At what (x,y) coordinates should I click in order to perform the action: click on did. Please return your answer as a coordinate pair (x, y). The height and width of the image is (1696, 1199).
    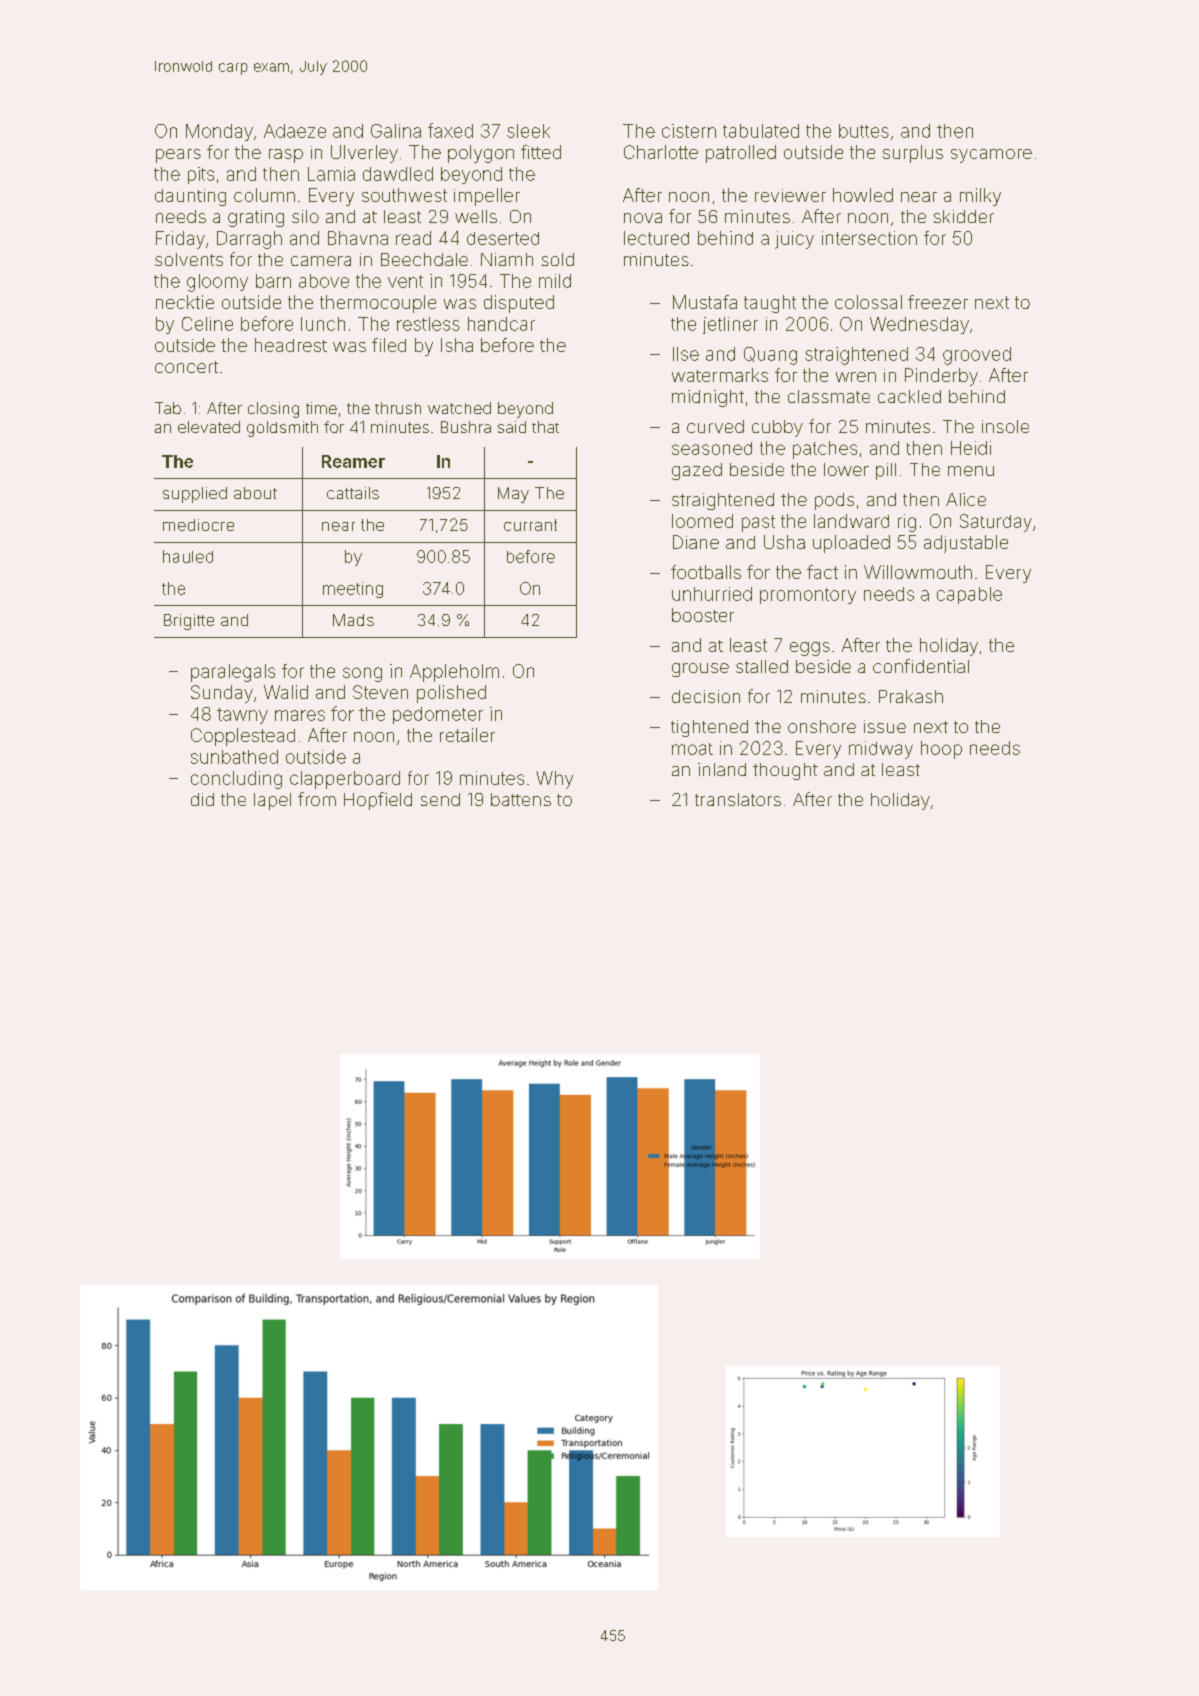
    Looking at the image, I should click on (202, 799).
